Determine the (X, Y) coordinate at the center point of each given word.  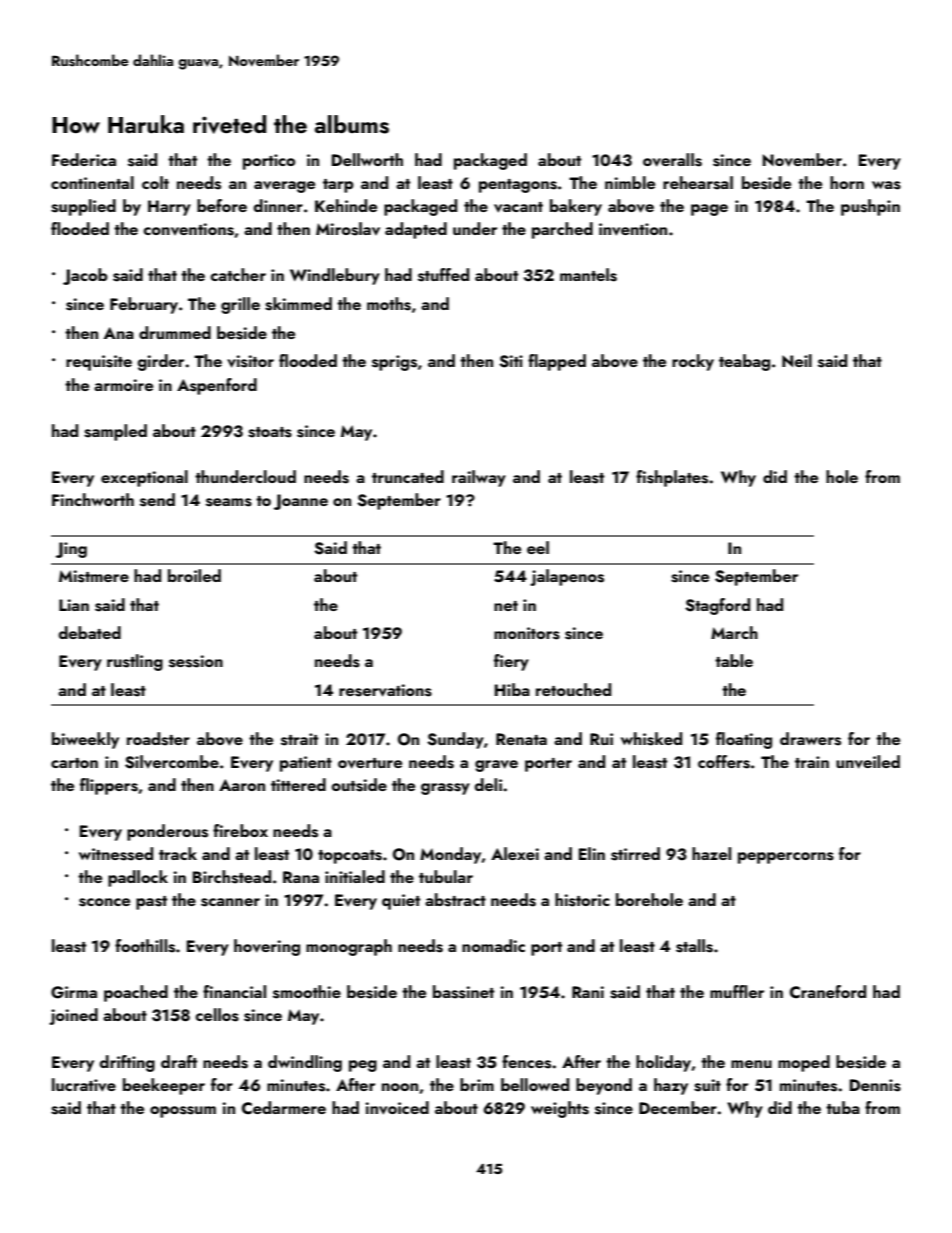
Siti (511, 361)
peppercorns (786, 858)
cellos (217, 1015)
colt (155, 182)
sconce (104, 902)
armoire (123, 385)
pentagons (518, 186)
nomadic (493, 945)
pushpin (870, 207)
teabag (744, 362)
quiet (401, 902)
